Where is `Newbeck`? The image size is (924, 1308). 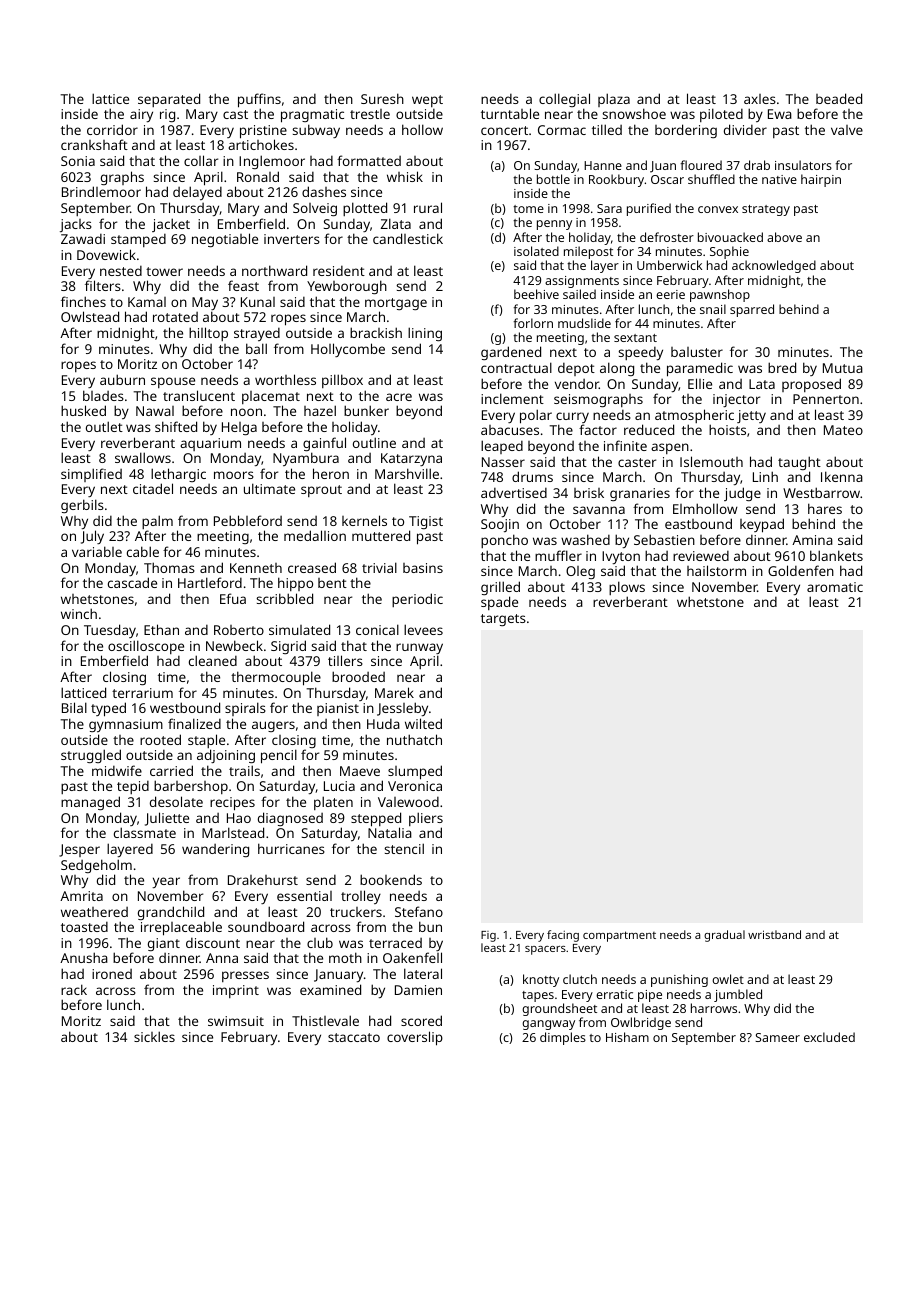 Newbeck is located at coordinates (234, 645).
